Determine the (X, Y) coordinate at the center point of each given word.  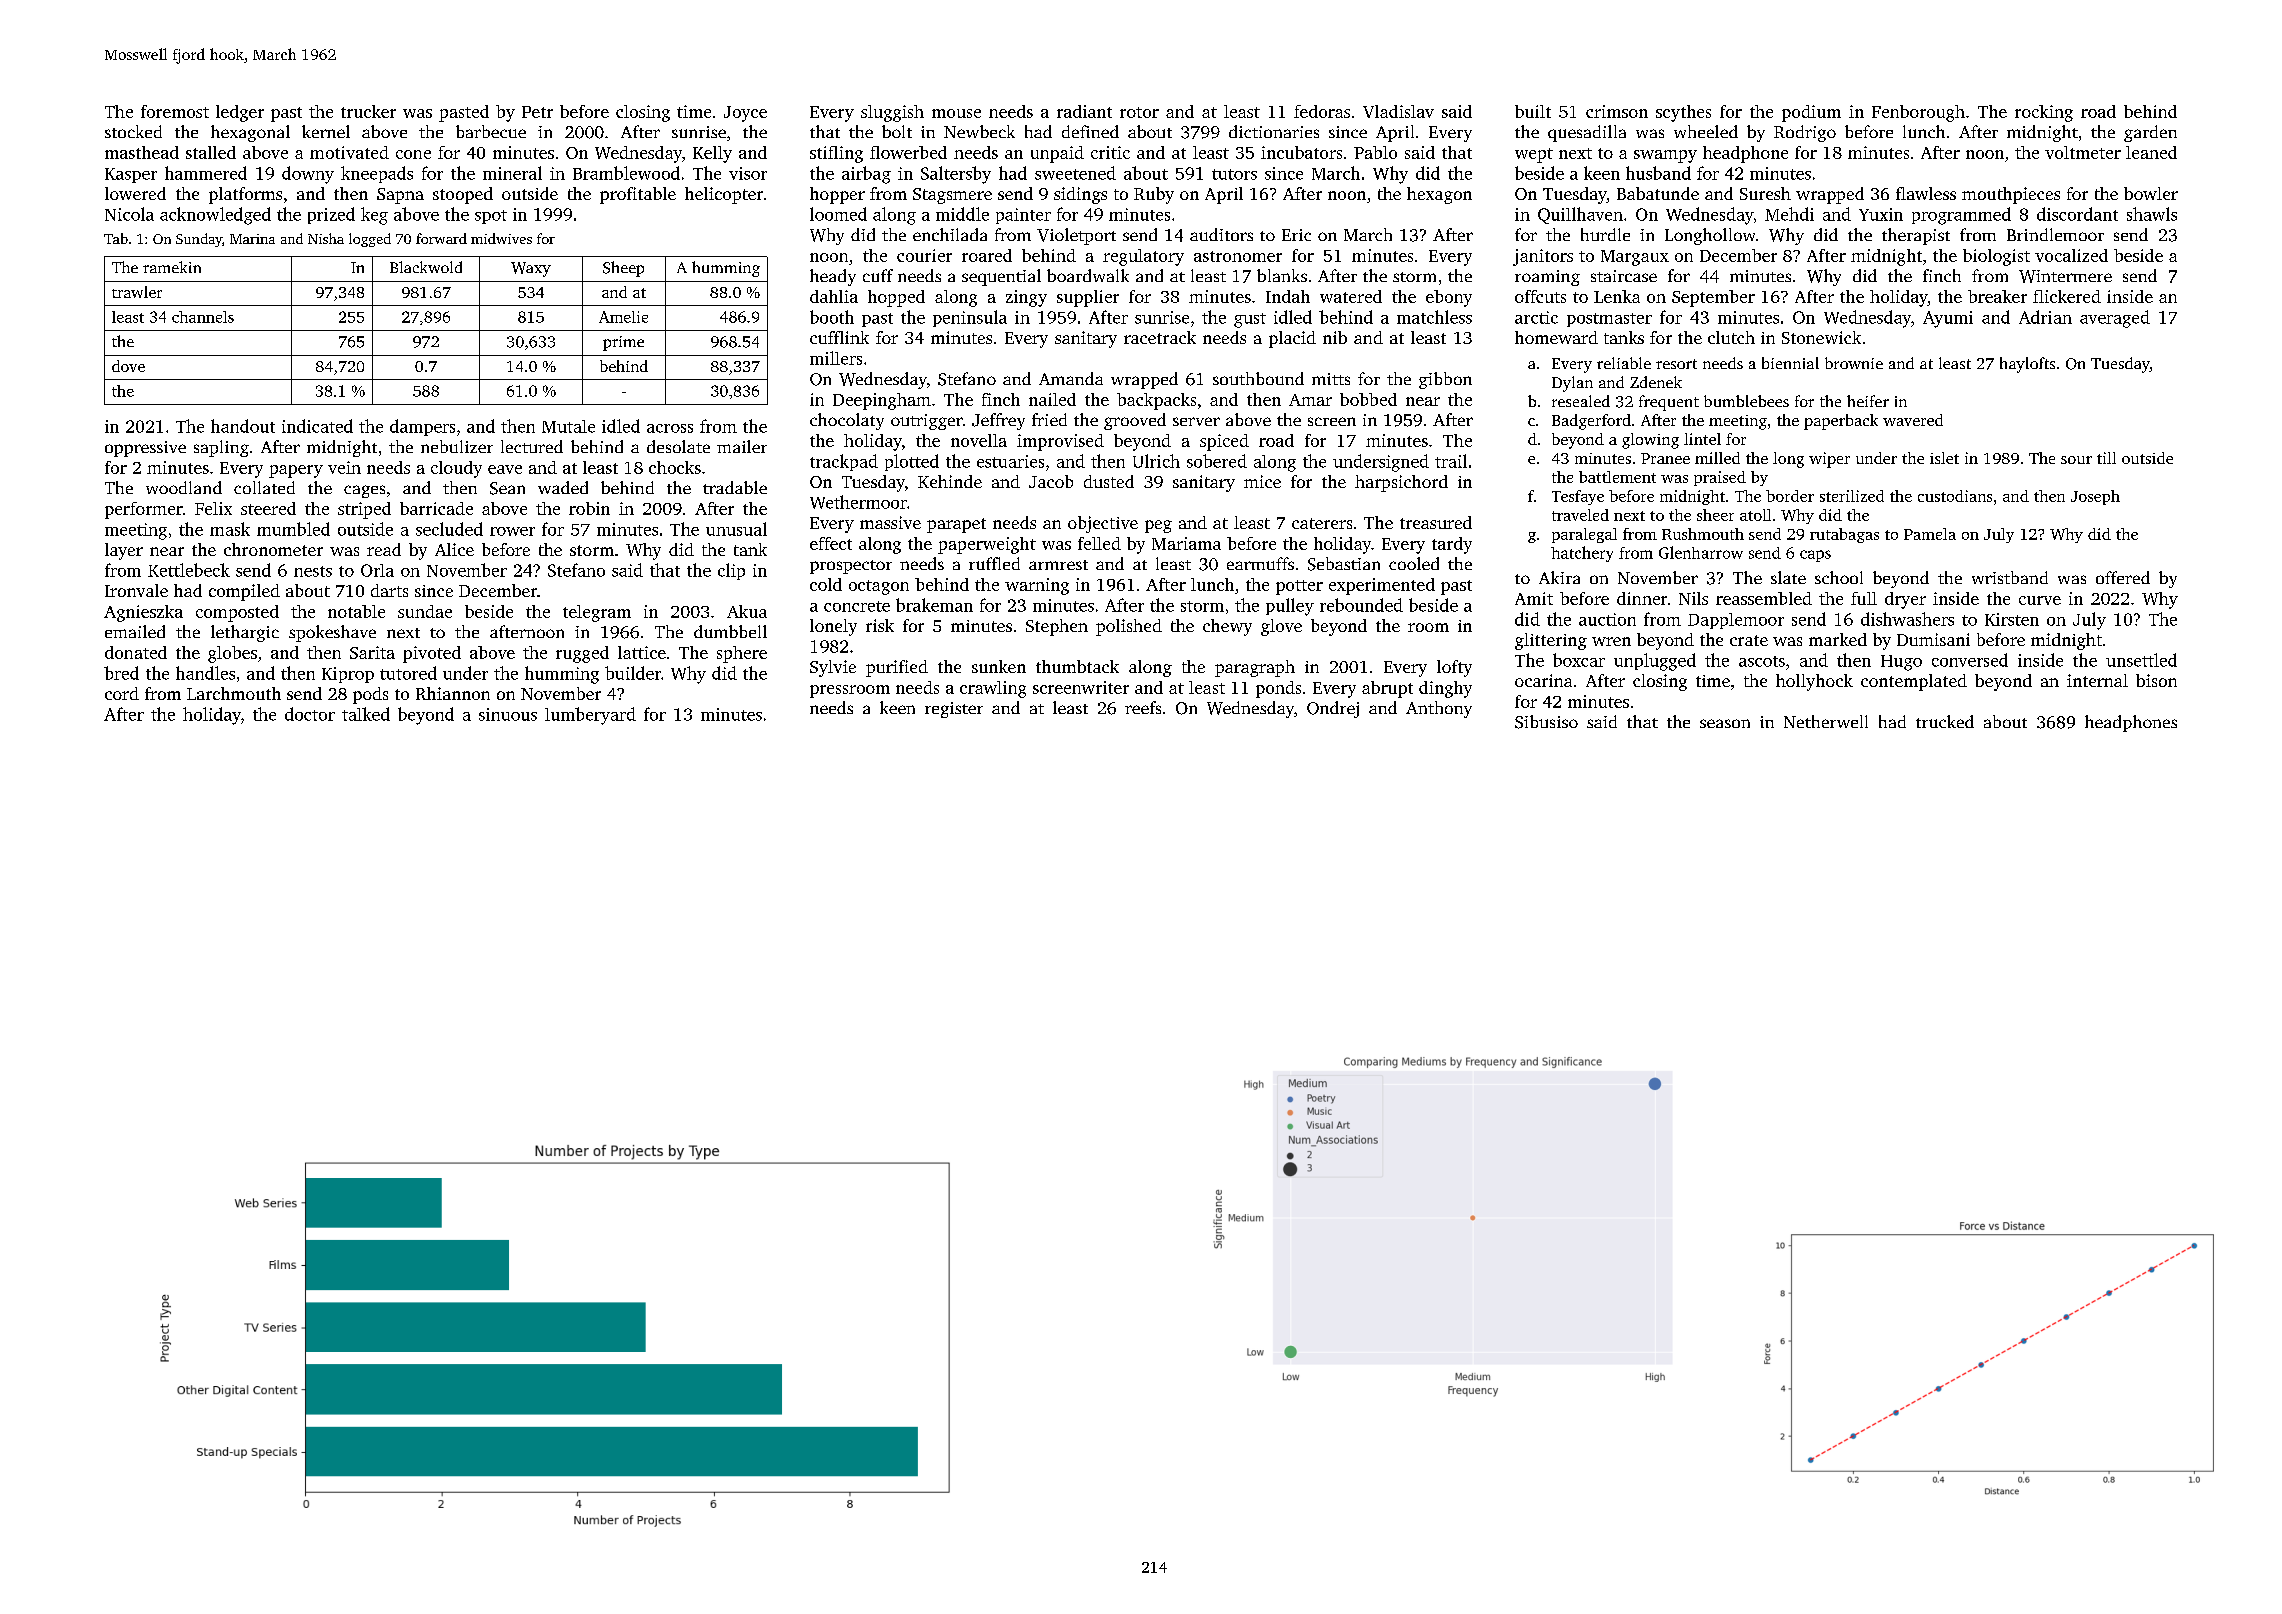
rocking (2044, 113)
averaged (2115, 319)
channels (203, 317)
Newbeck (979, 131)
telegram (597, 613)
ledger (240, 113)
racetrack (1160, 337)
